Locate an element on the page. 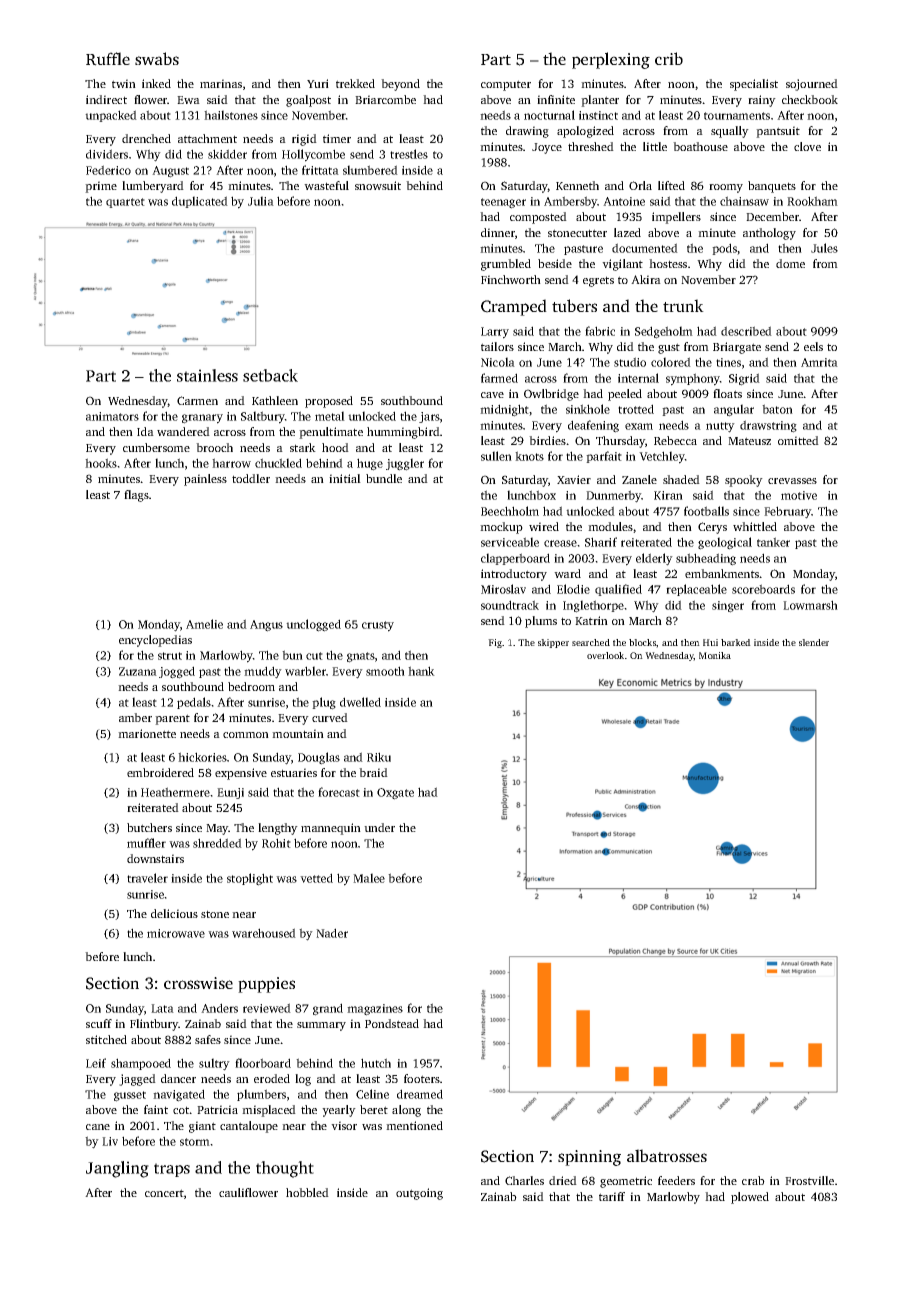 Image resolution: width=924 pixels, height=1308 pixels. Jangling is located at coordinates (117, 1169).
